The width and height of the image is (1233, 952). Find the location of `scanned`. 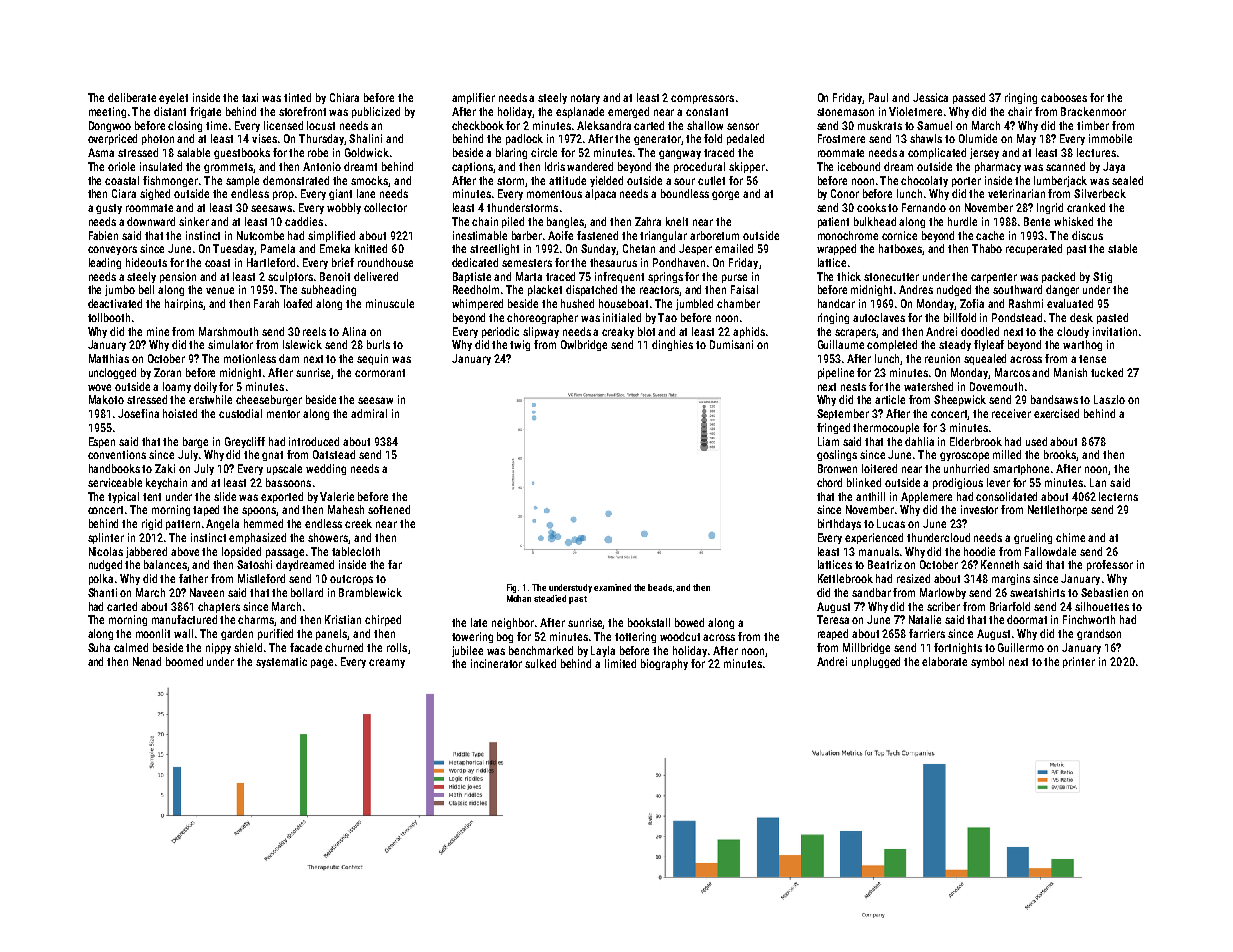

scanned is located at coordinates (1065, 166).
